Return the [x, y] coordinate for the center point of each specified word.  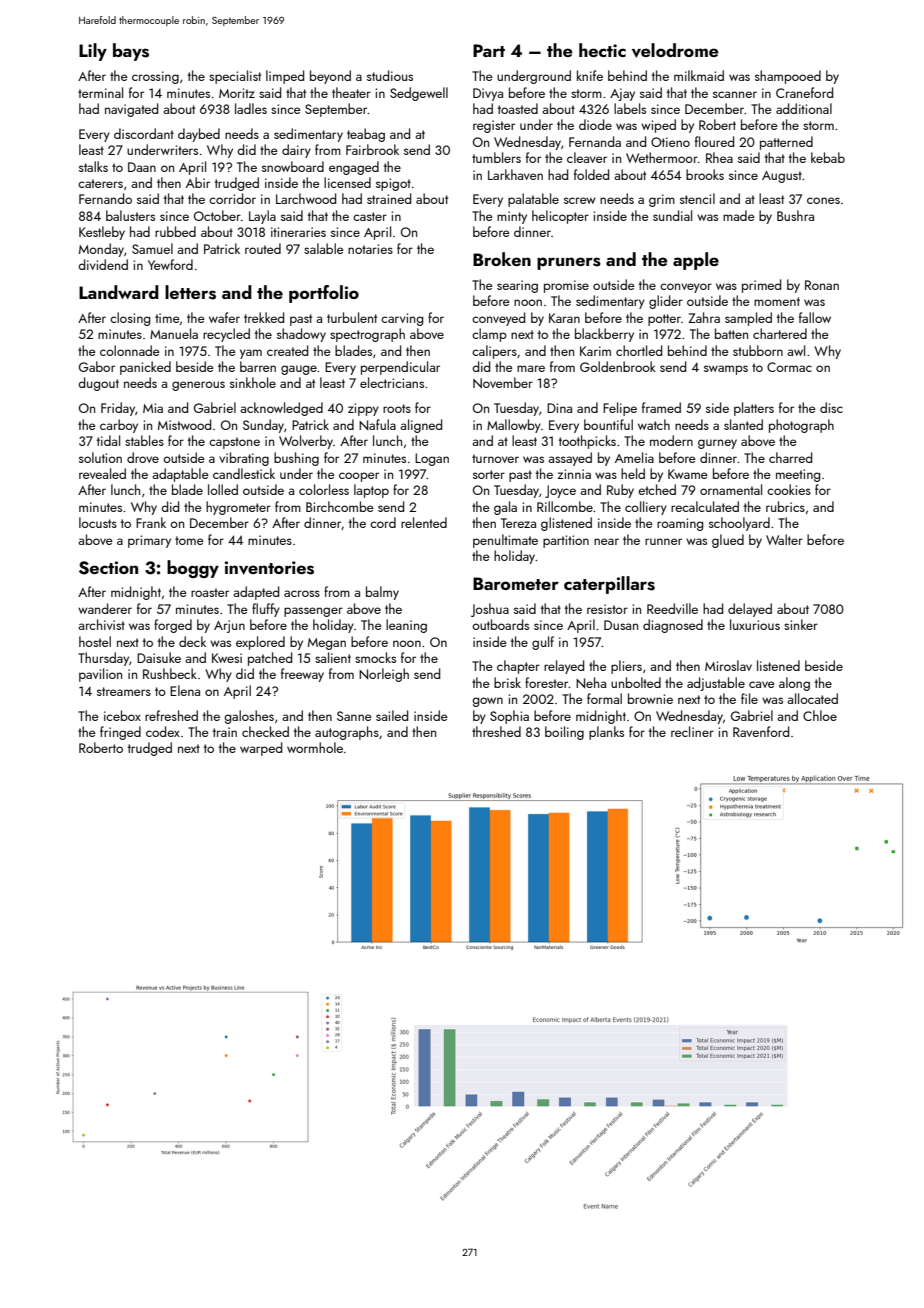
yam [251, 354]
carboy [119, 426]
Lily [93, 52]
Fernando [105, 198]
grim [662, 200]
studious [390, 75]
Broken [502, 259]
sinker [801, 624]
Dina [559, 408]
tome [189, 540]
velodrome [675, 50]
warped [261, 749]
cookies [789, 489]
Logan [432, 459]
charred [790, 457]
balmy [382, 593]
